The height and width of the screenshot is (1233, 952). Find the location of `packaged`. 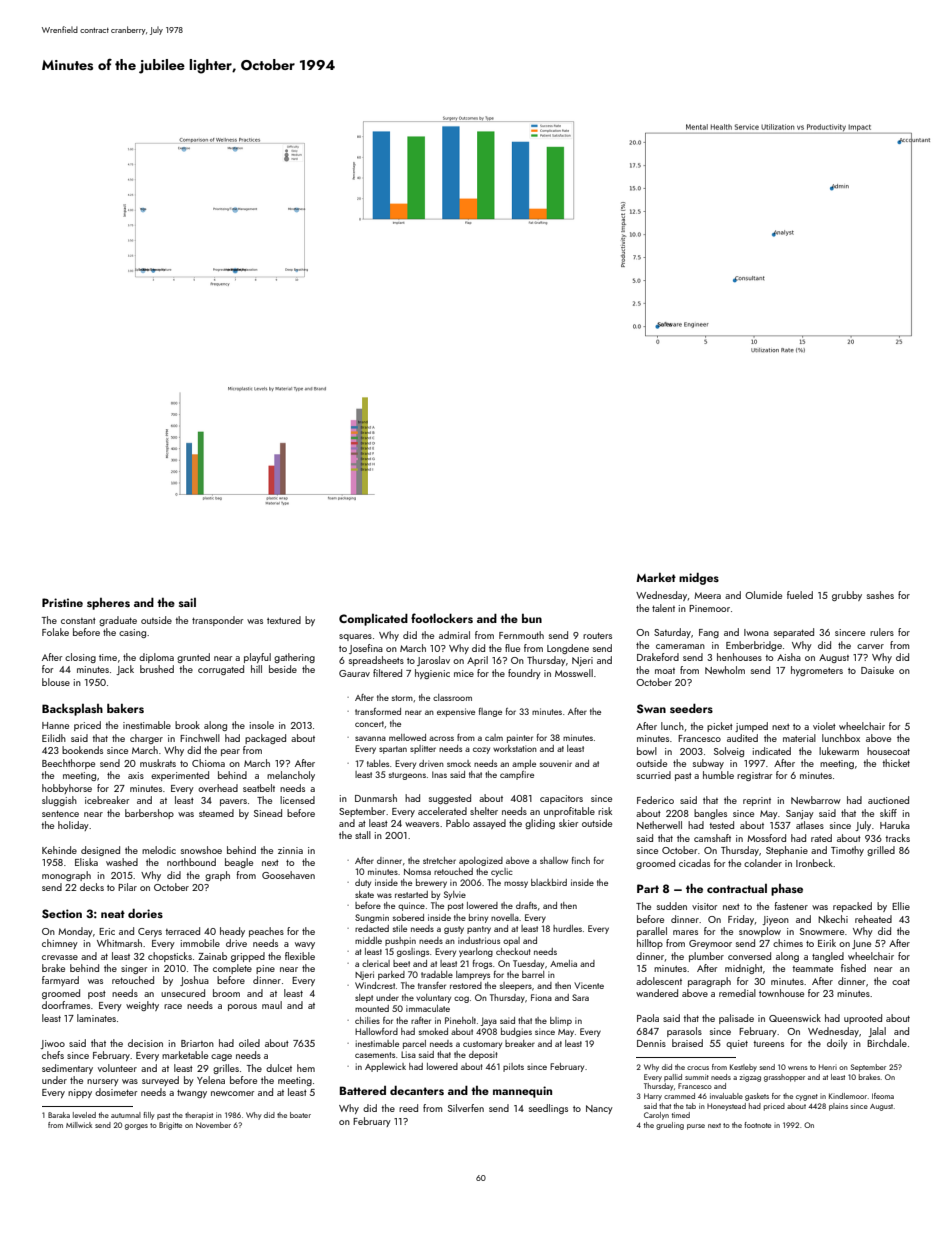

packaged is located at coordinates (265, 739).
